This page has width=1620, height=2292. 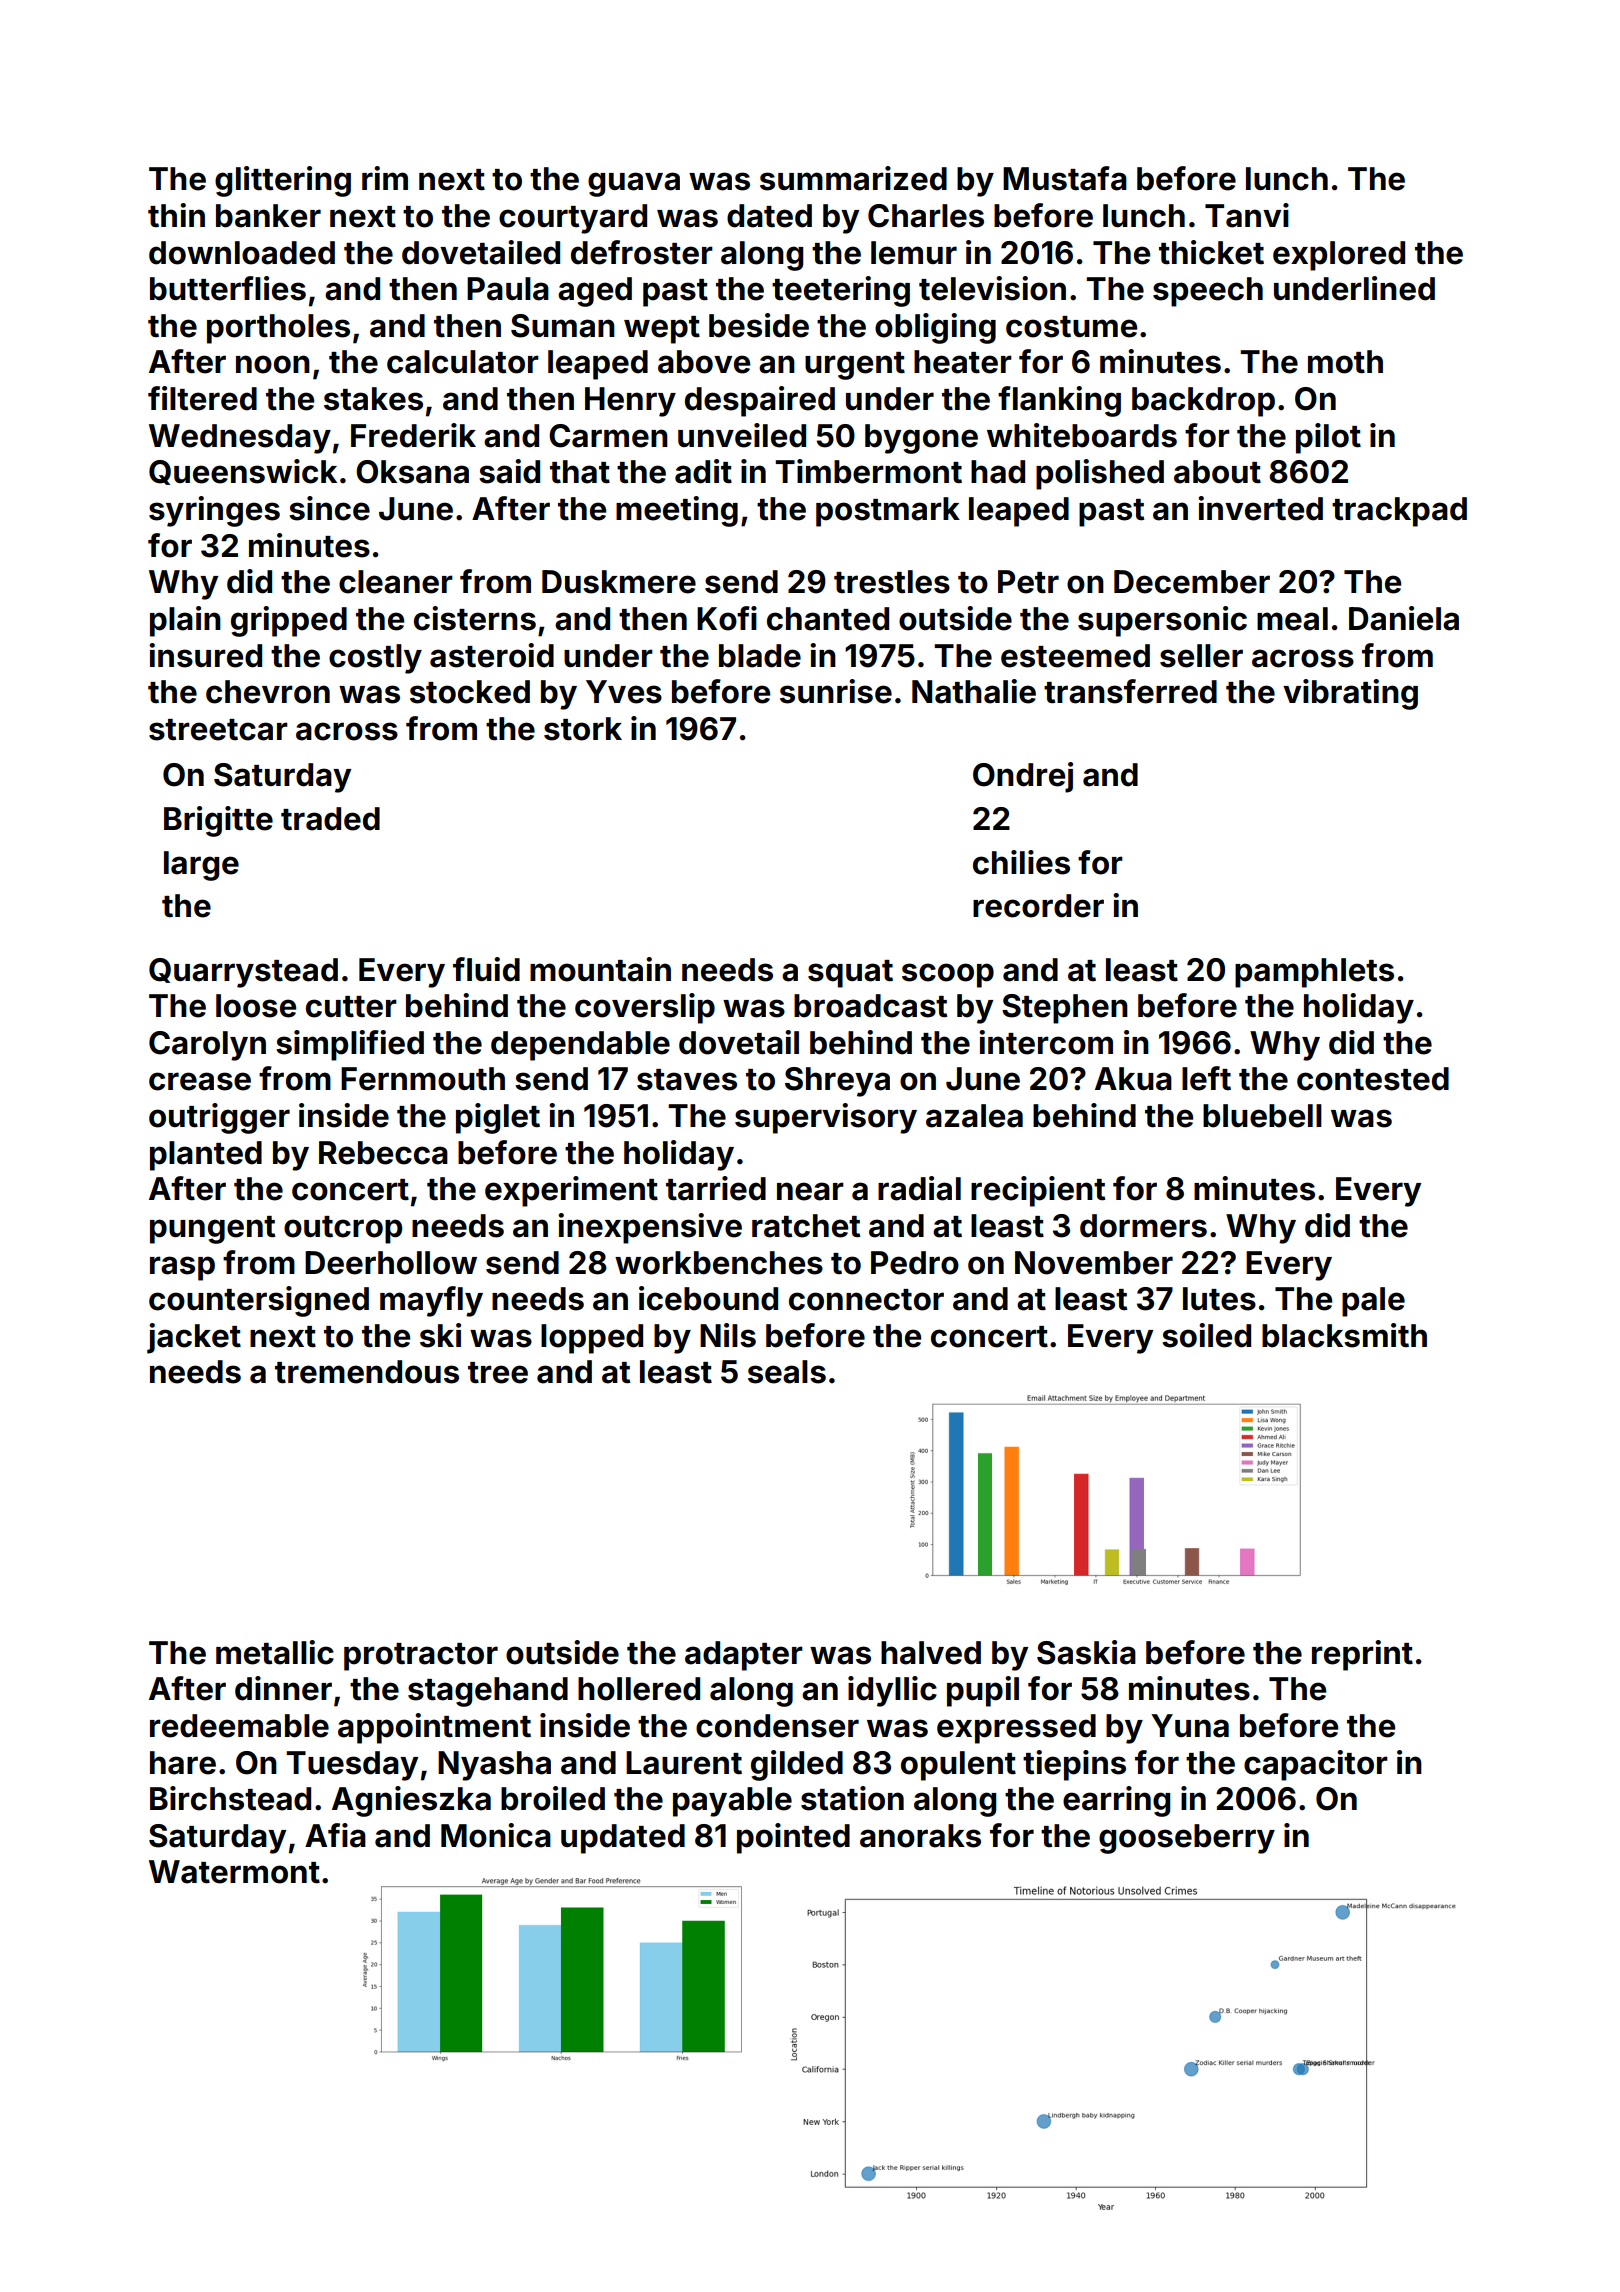 I want to click on Tanvi, so click(x=1247, y=215).
